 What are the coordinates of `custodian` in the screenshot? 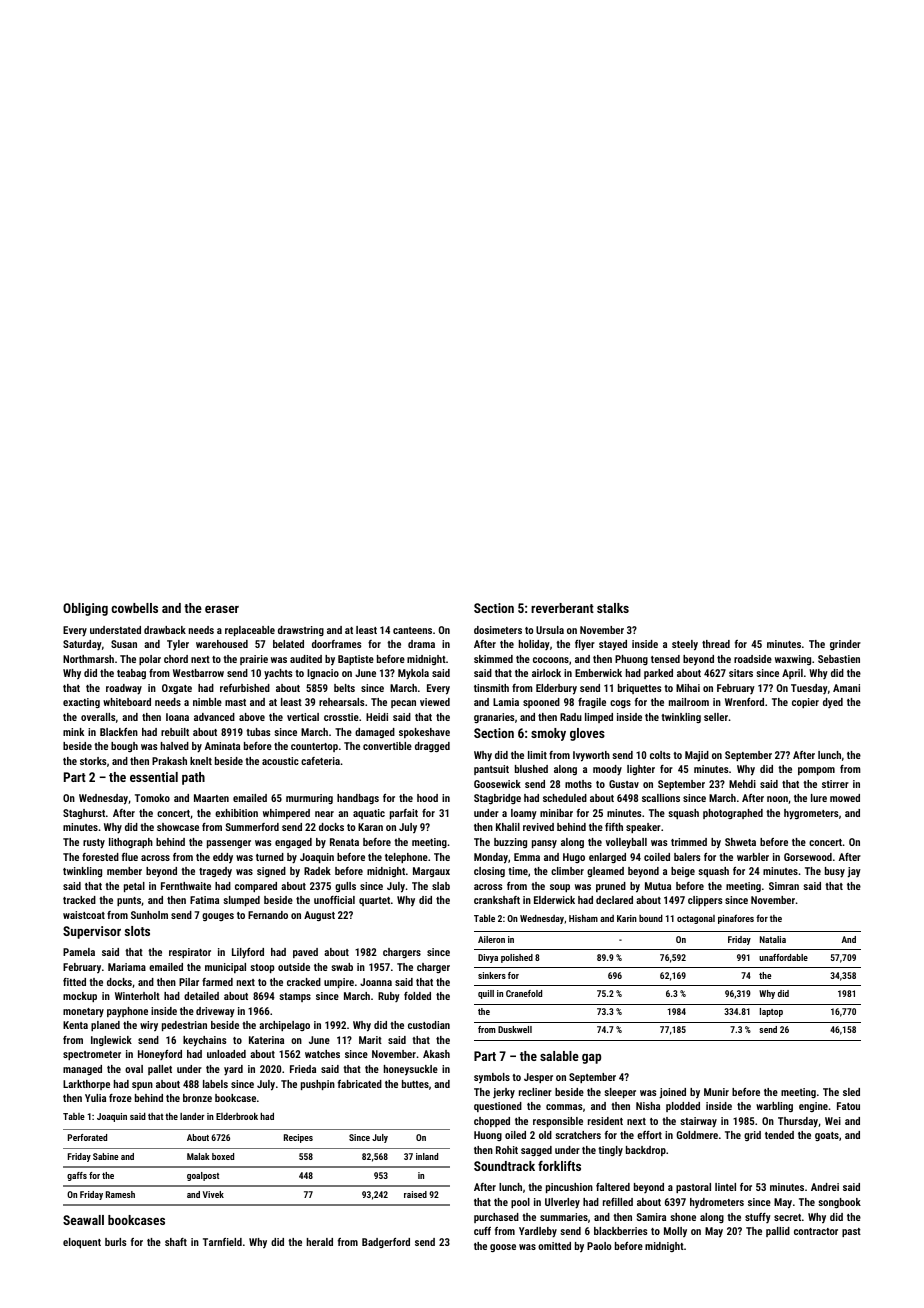 It's located at (429, 1025).
